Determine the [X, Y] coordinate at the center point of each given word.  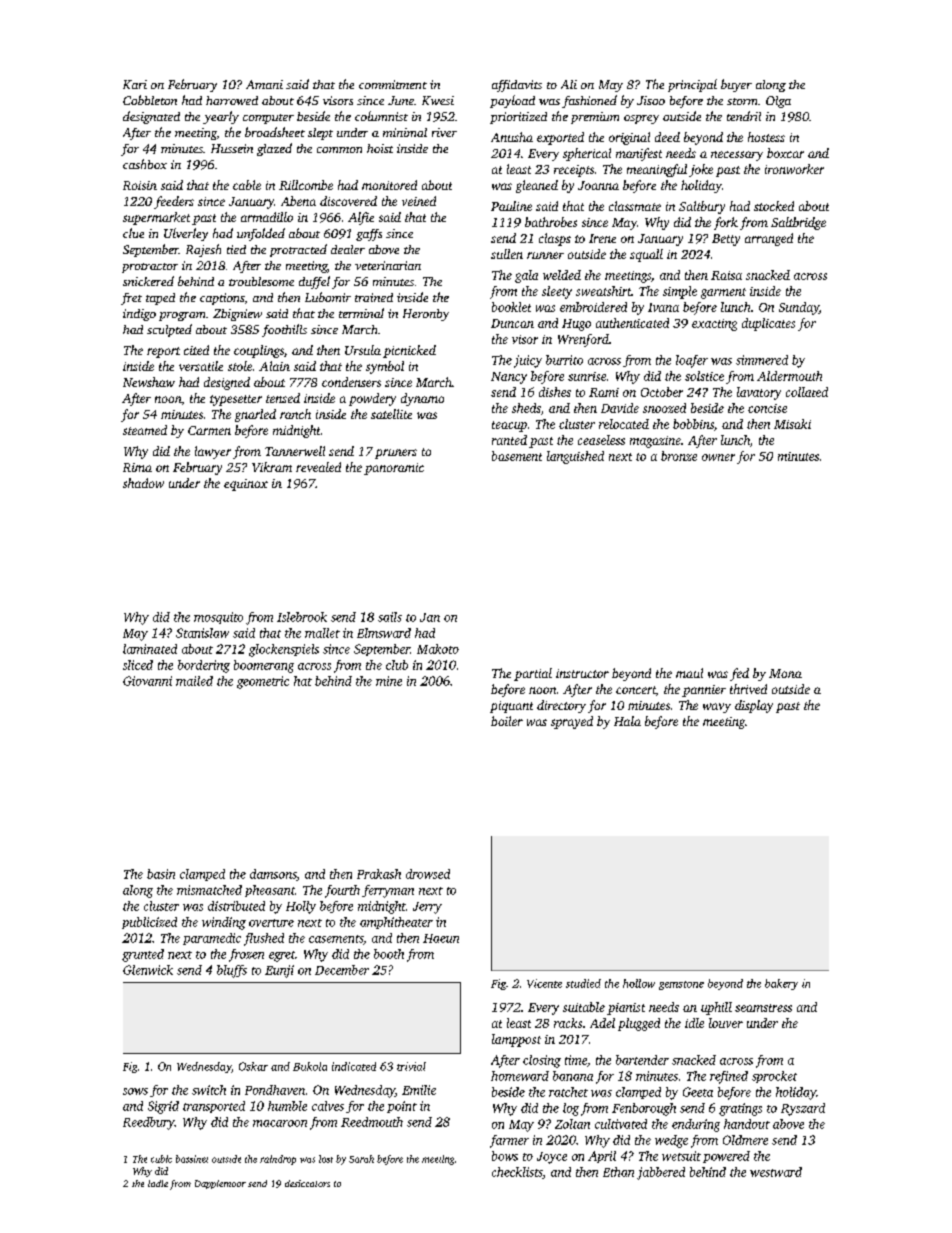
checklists [517, 1173]
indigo [139, 315]
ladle [158, 1183]
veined [419, 201]
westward [776, 1172]
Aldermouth [789, 376]
